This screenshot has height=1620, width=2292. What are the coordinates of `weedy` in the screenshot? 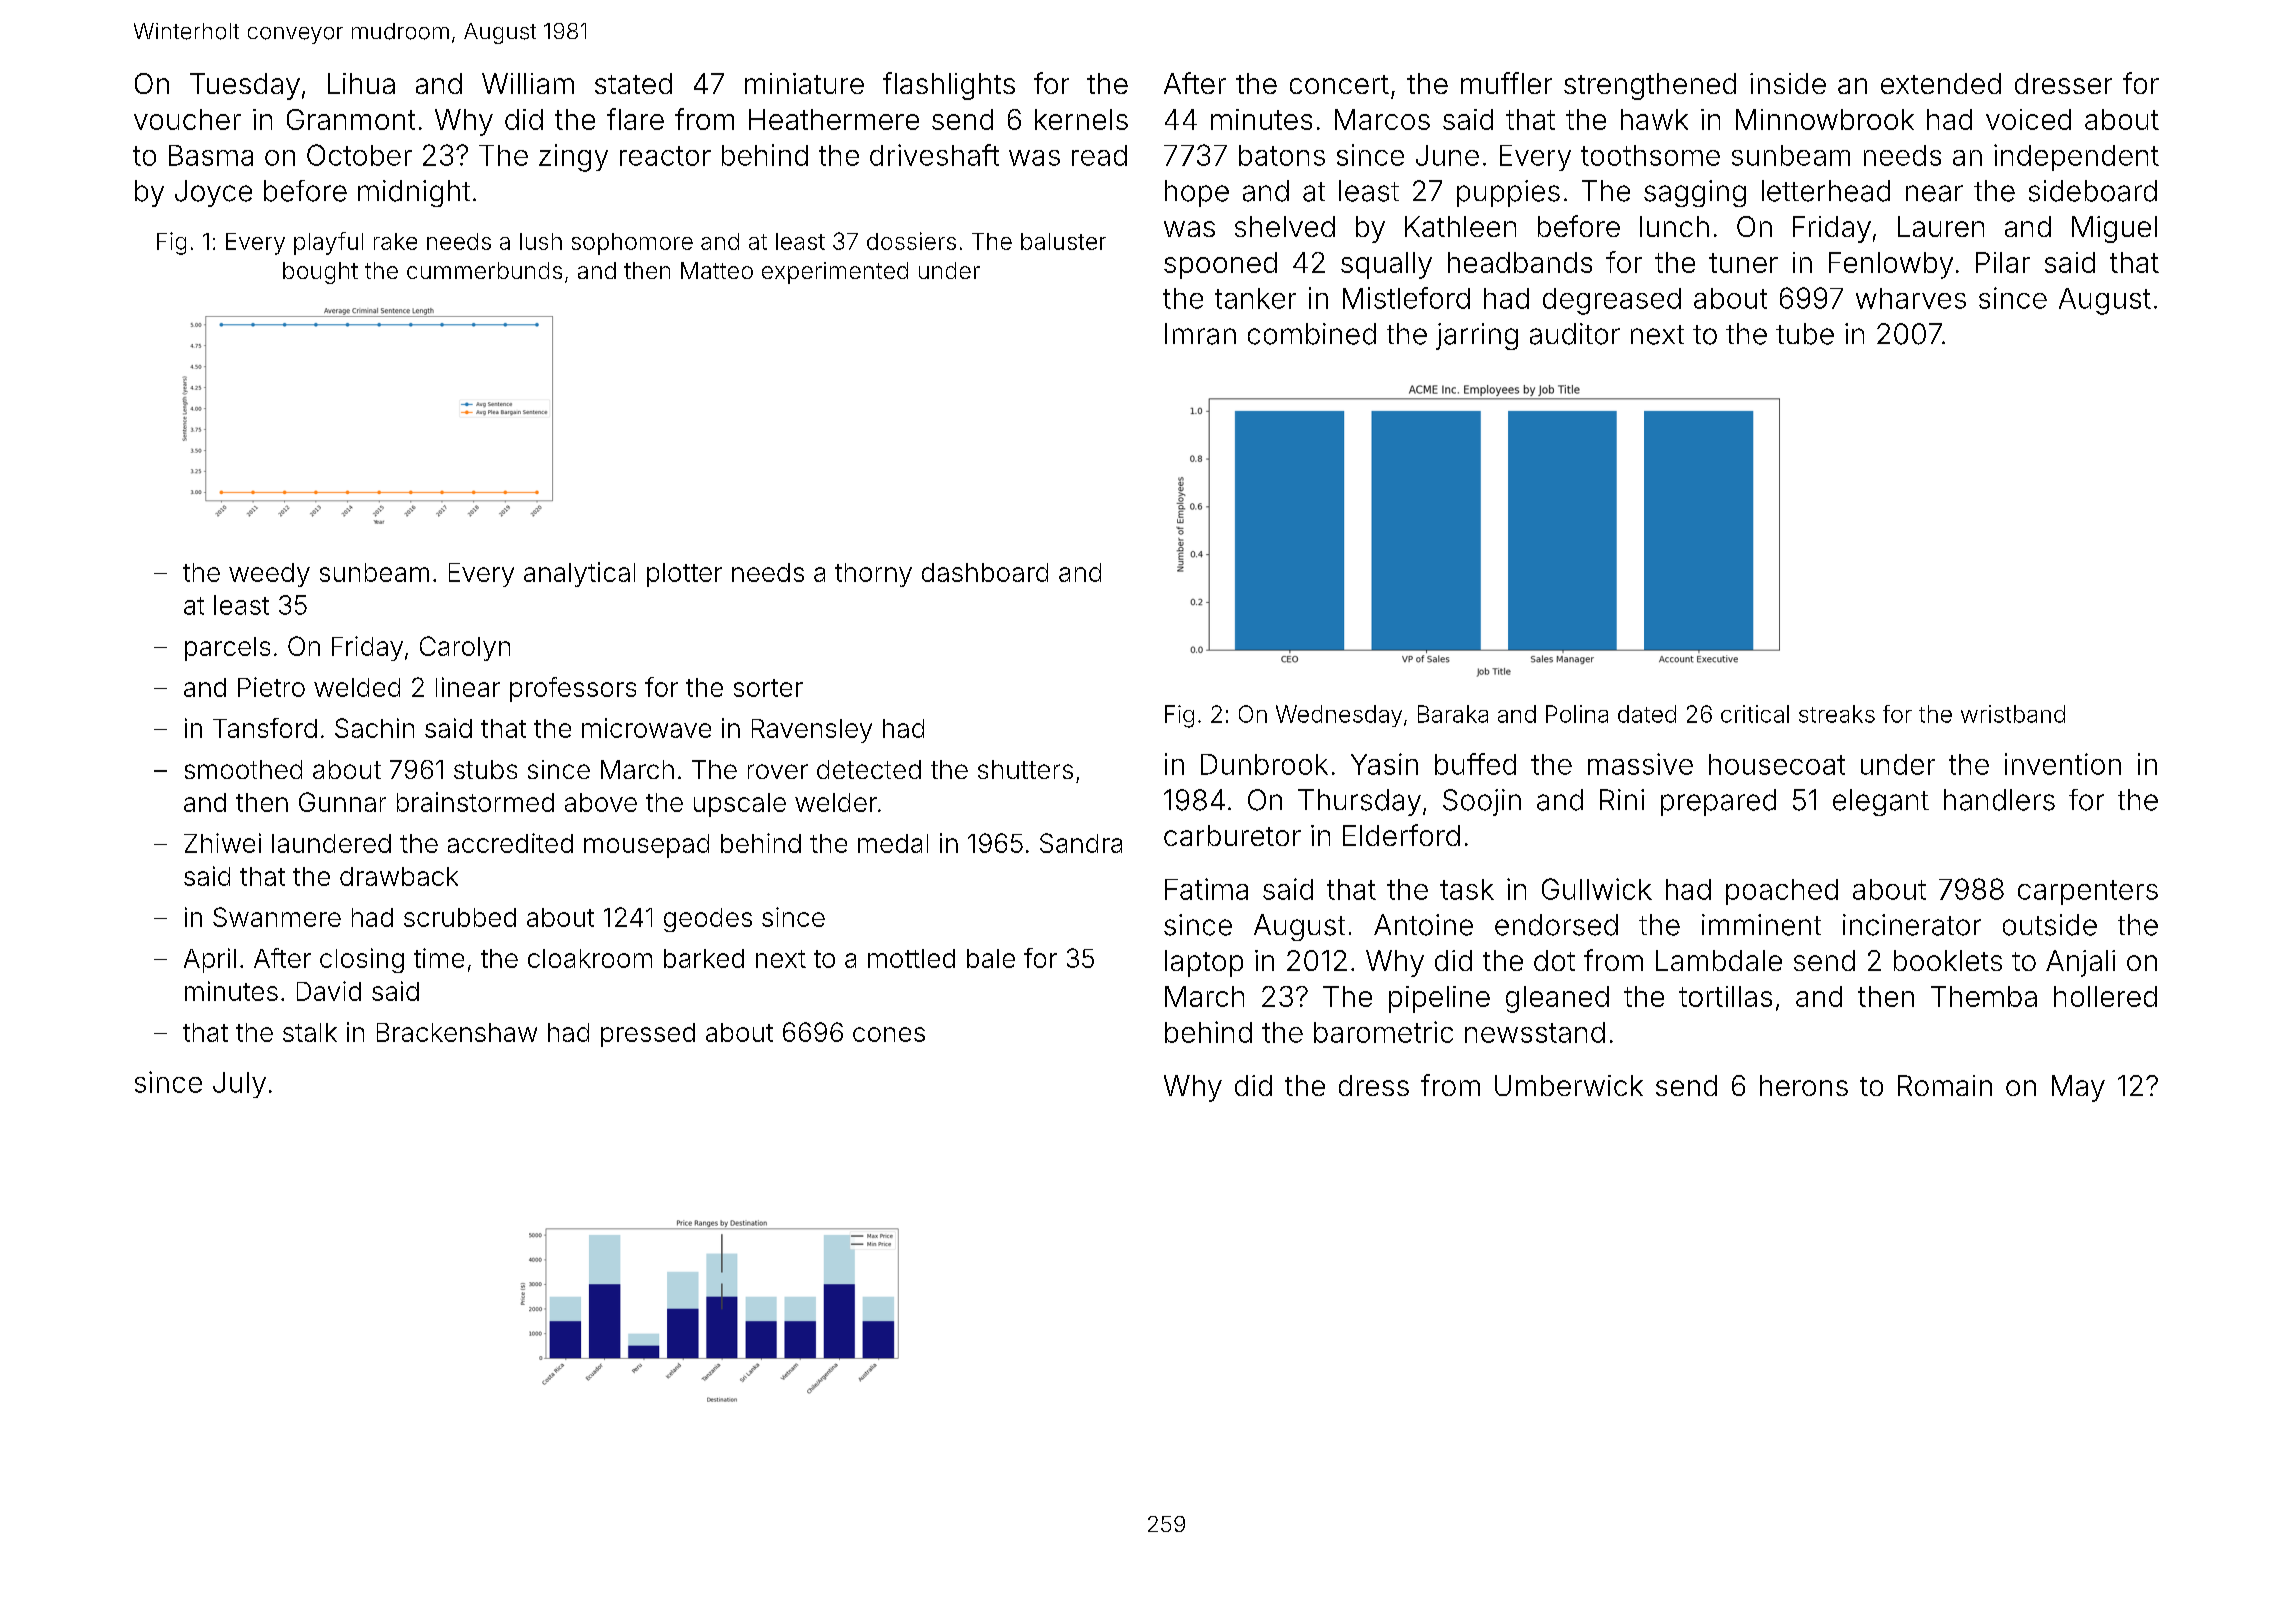 It's located at (269, 575).
